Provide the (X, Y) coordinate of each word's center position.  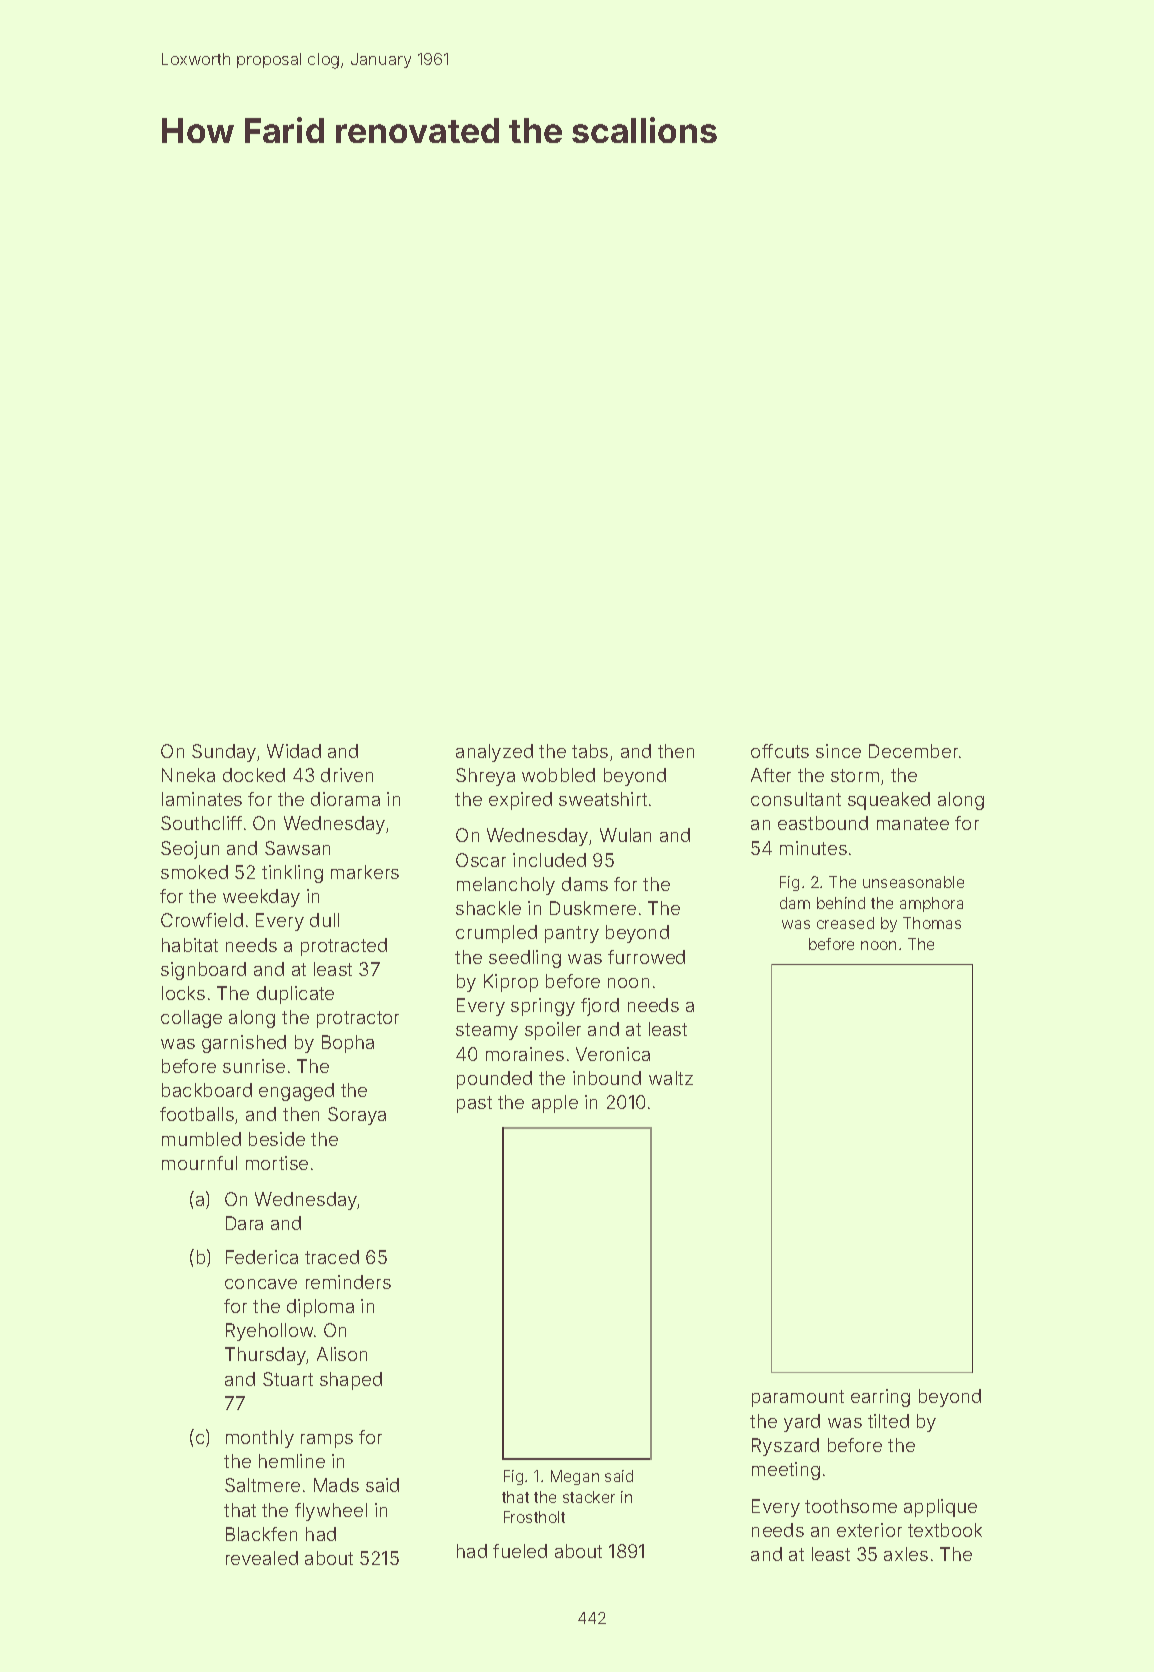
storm (855, 775)
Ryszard (785, 1447)
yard (802, 1423)
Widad (294, 751)
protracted (344, 947)
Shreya (485, 777)
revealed (262, 1558)
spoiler (553, 1031)
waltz (671, 1078)
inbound (607, 1078)
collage (191, 1019)
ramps (327, 1441)
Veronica (613, 1054)
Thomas (932, 923)
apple (555, 1104)
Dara (244, 1223)
